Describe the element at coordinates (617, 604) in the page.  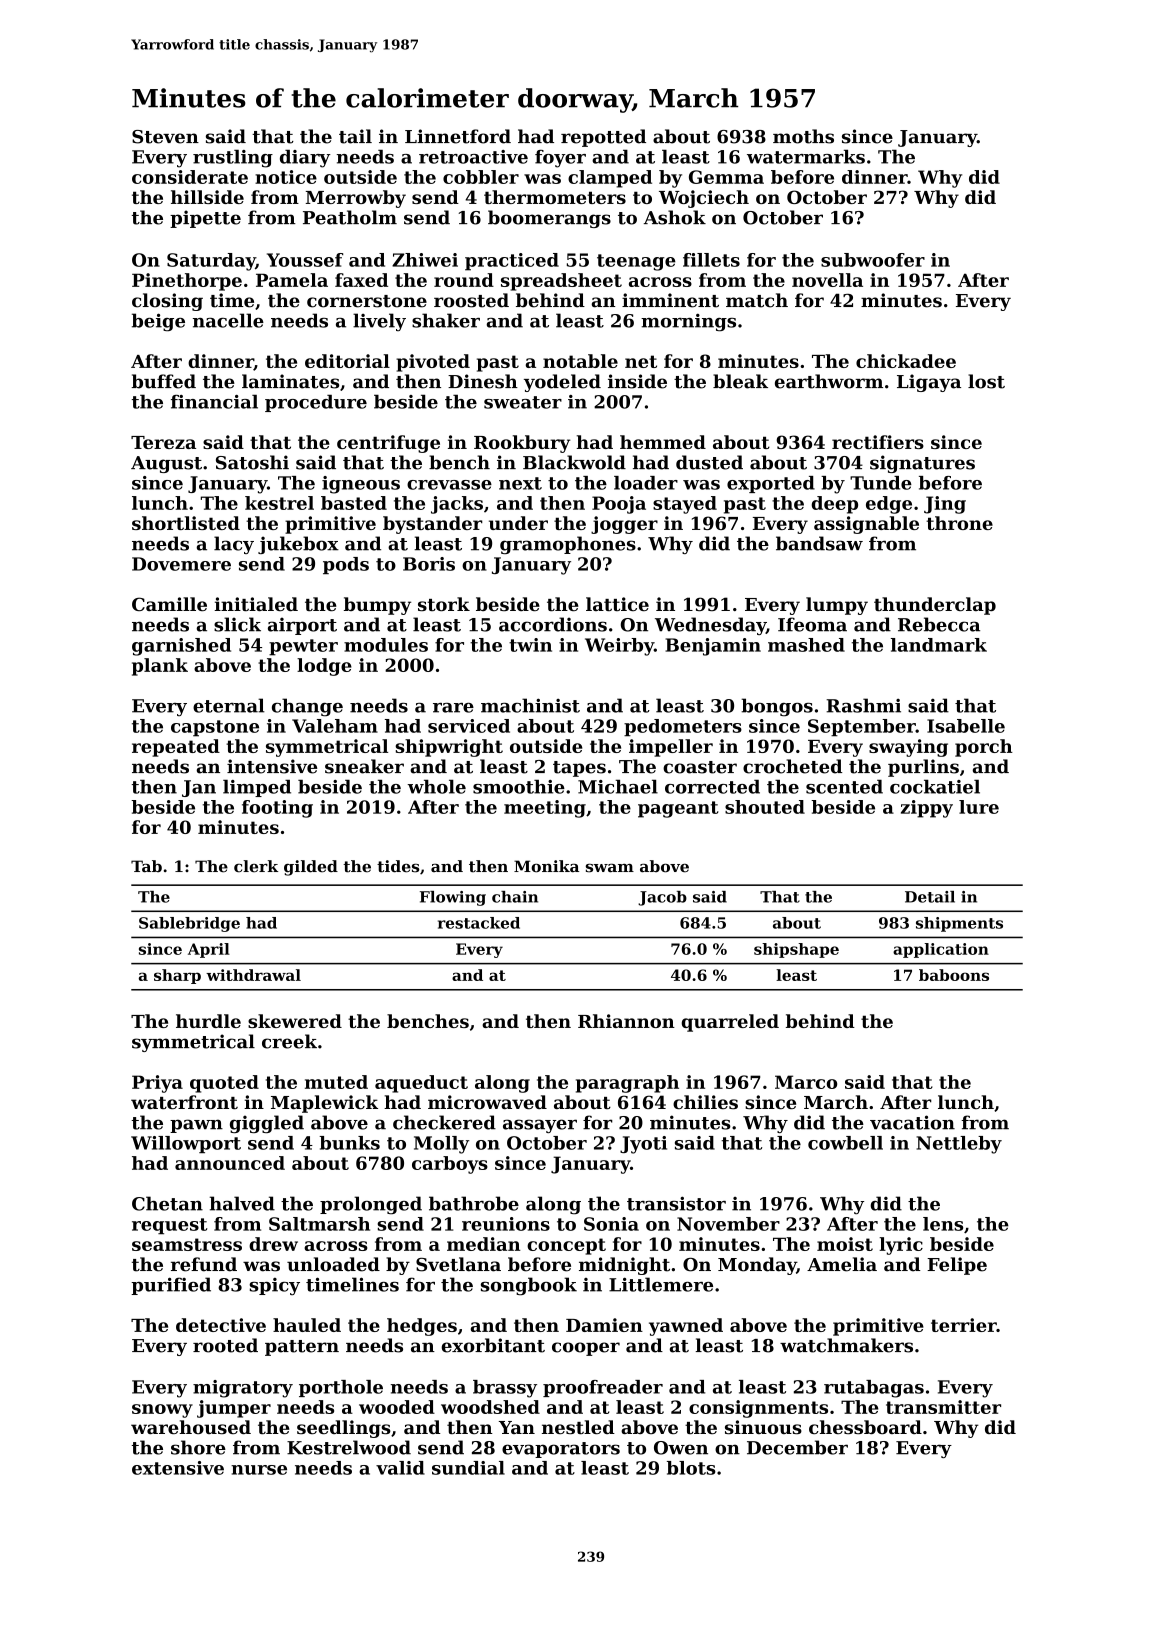
I see `lattice` at that location.
